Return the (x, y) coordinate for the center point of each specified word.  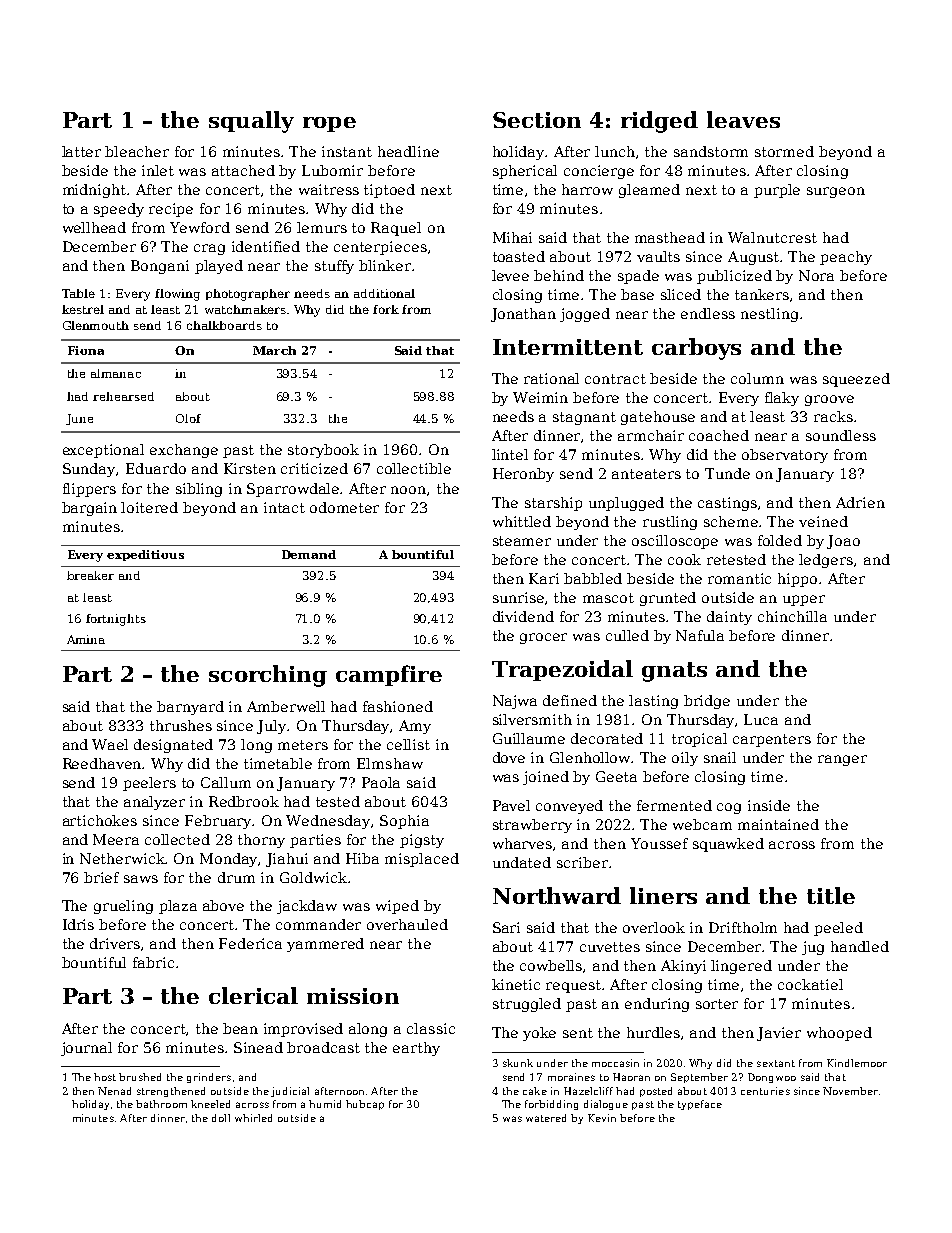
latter (81, 151)
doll (221, 1118)
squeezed (856, 380)
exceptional (103, 451)
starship (553, 504)
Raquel (396, 229)
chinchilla (792, 616)
